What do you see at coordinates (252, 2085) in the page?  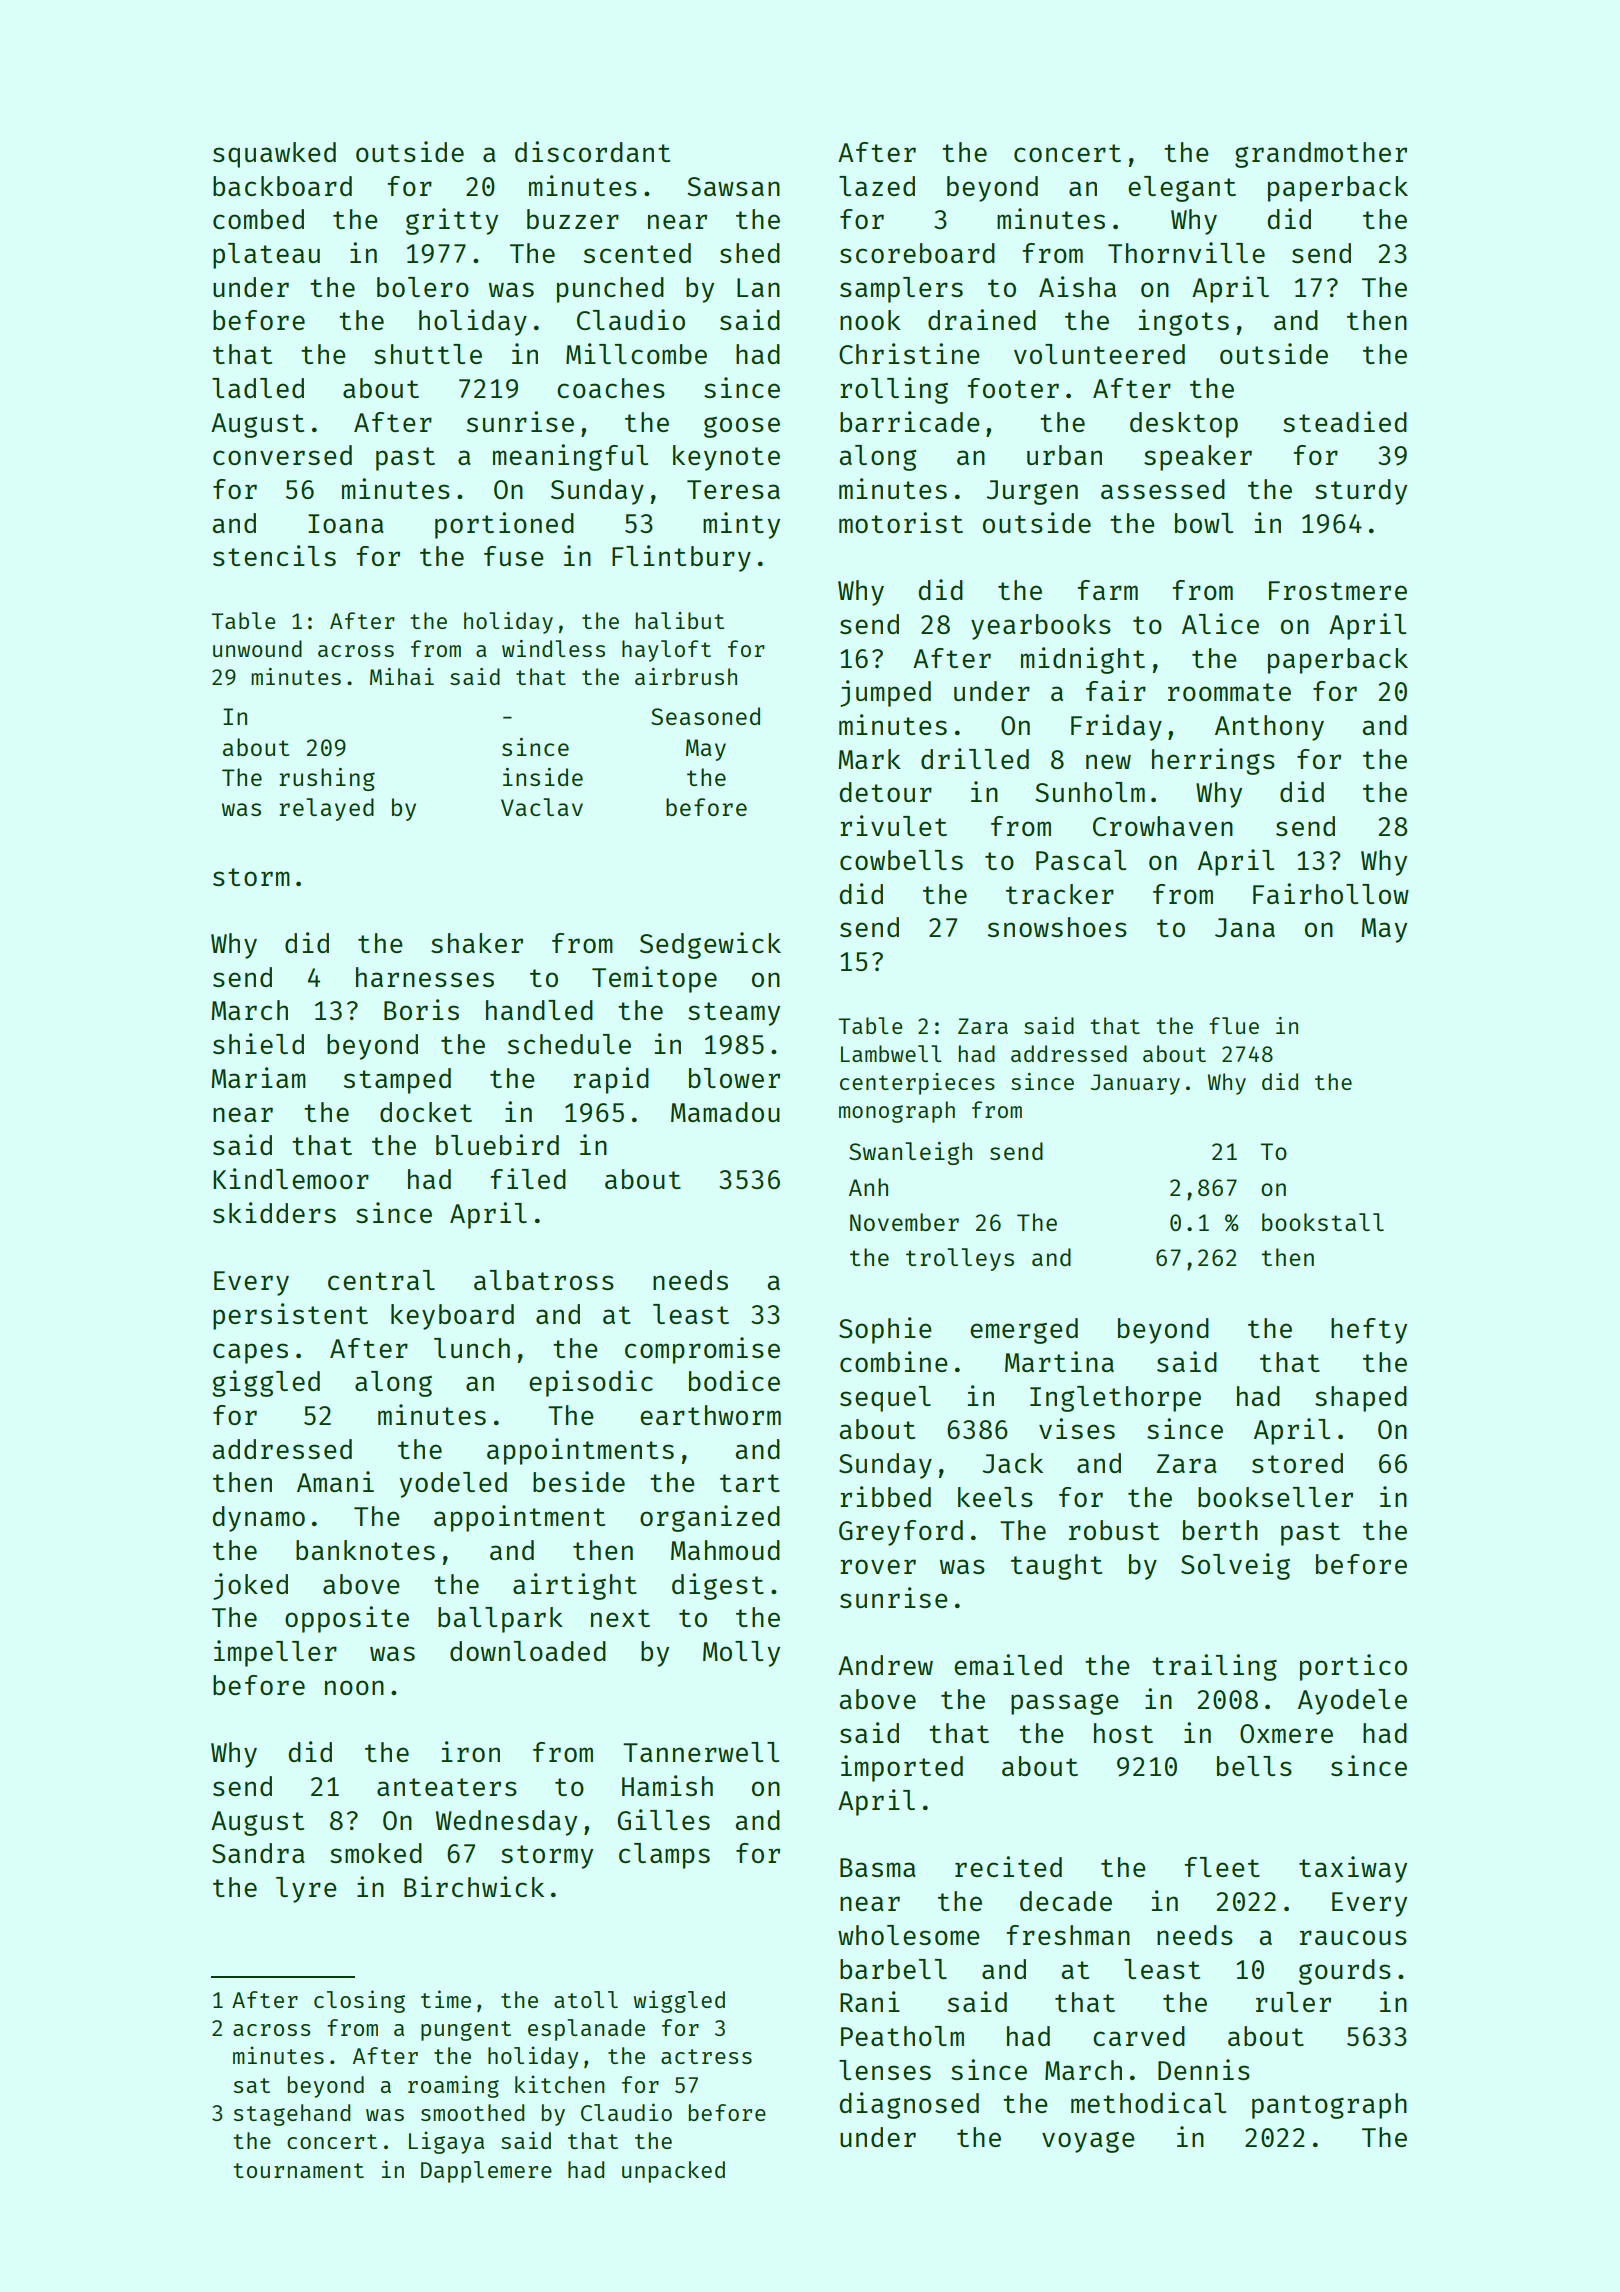 I see `sat` at bounding box center [252, 2085].
